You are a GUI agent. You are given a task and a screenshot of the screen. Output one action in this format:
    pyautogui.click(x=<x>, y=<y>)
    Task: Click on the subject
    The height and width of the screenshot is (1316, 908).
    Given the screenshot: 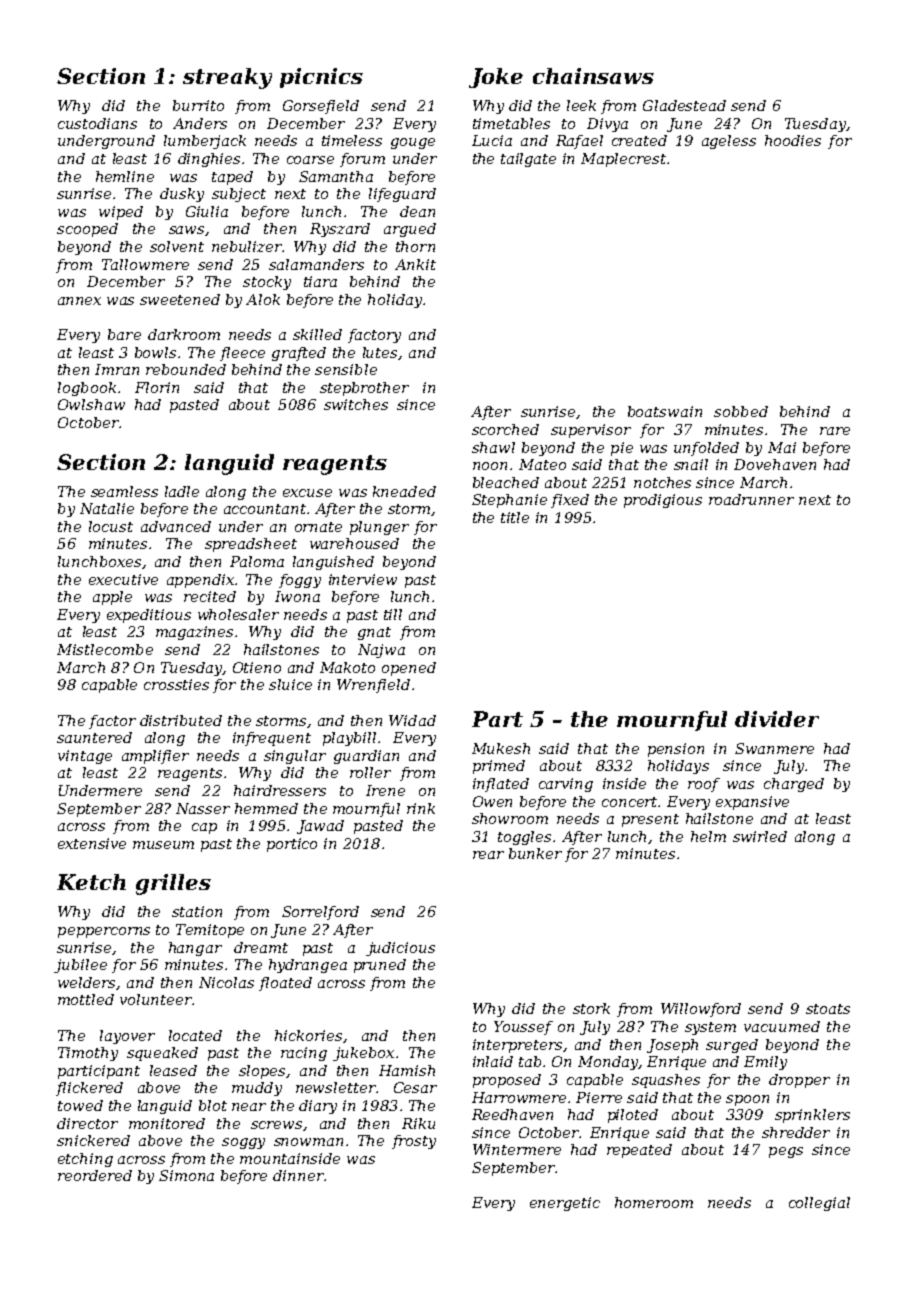 What is the action you would take?
    pyautogui.click(x=239, y=195)
